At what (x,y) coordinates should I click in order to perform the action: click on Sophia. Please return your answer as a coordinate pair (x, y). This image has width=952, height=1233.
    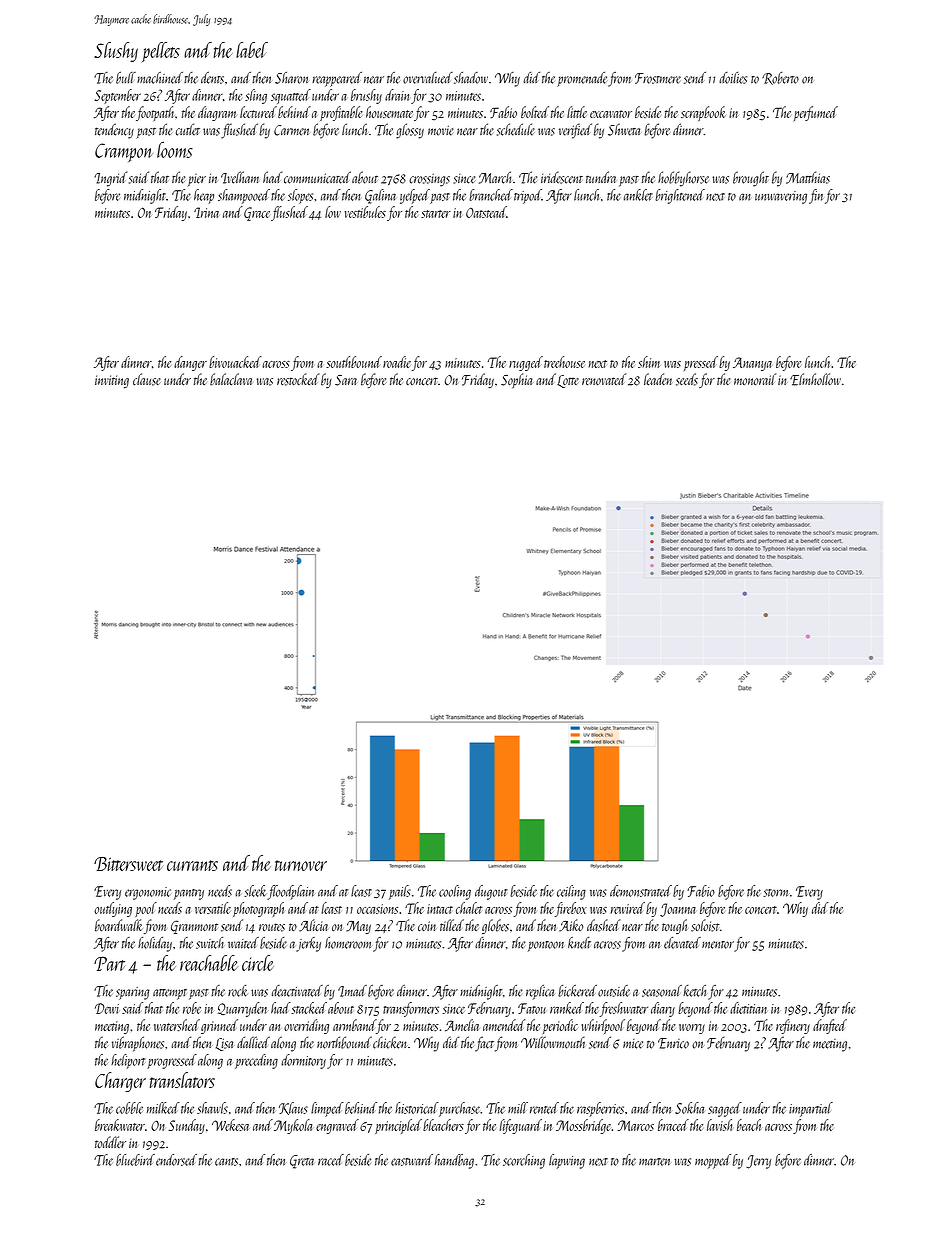
    Looking at the image, I should click on (516, 381).
